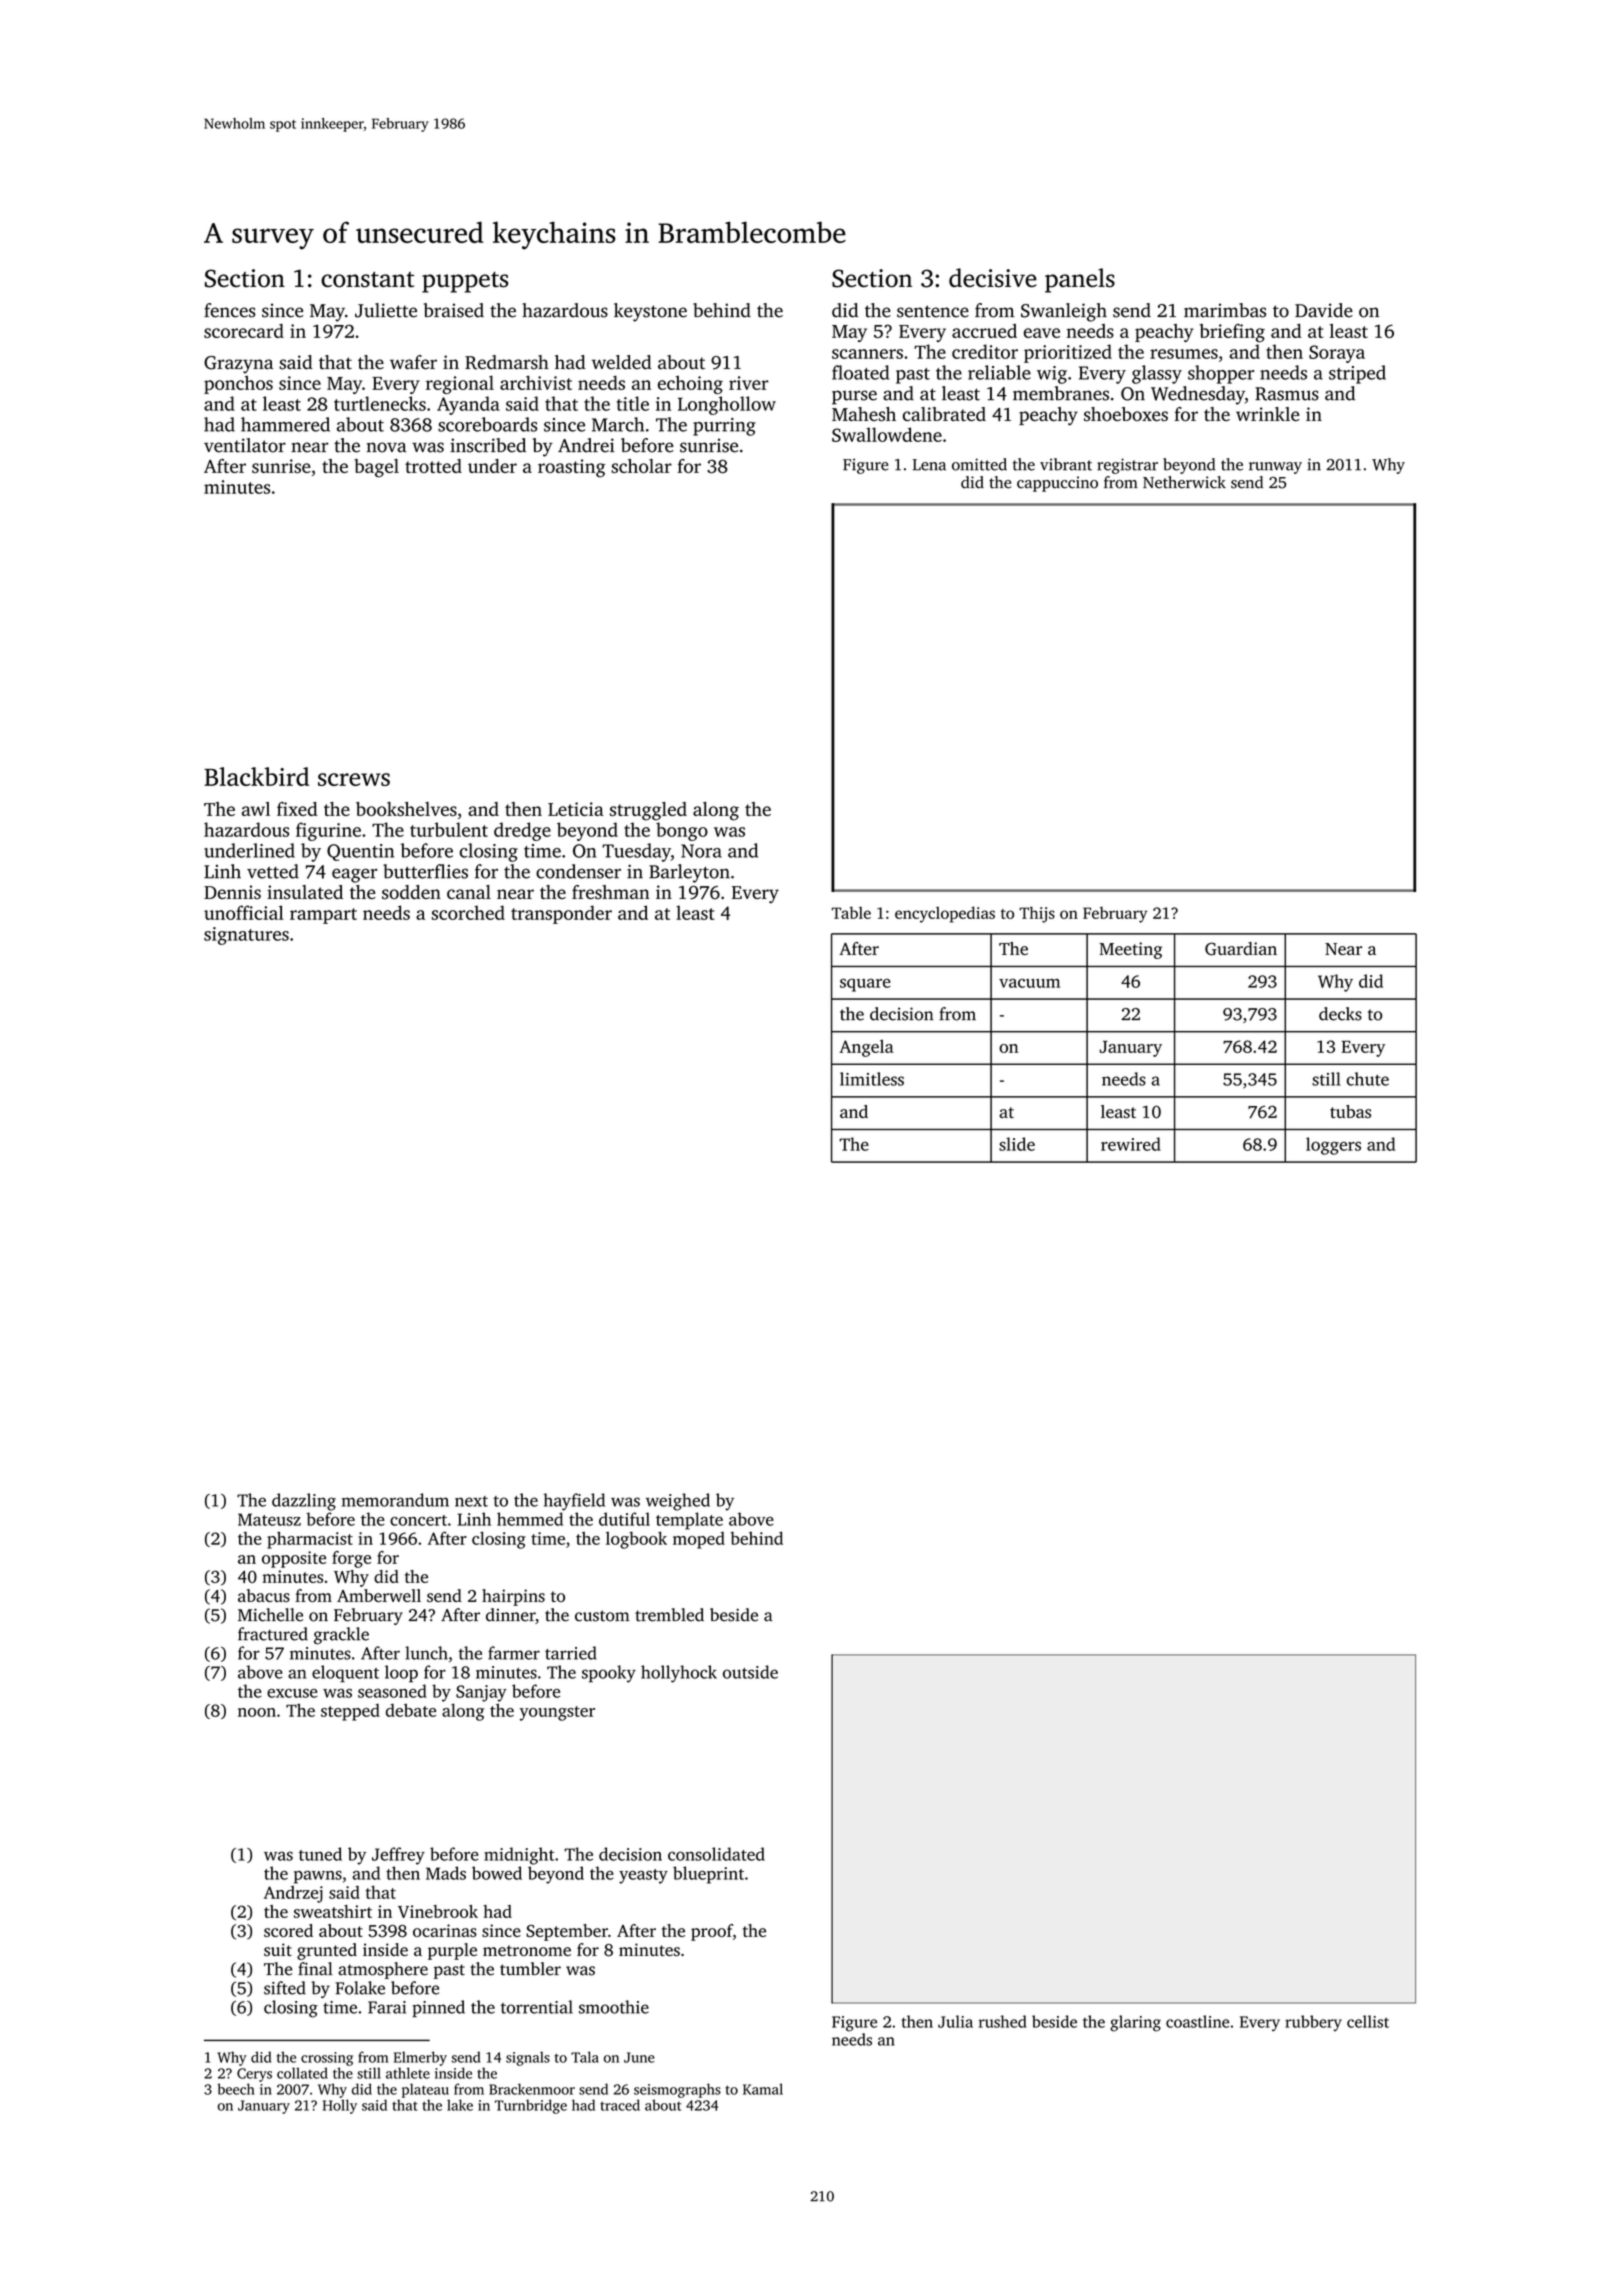 The height and width of the image is (2292, 1620). Describe the element at coordinates (699, 1540) in the image. I see `moped` at that location.
